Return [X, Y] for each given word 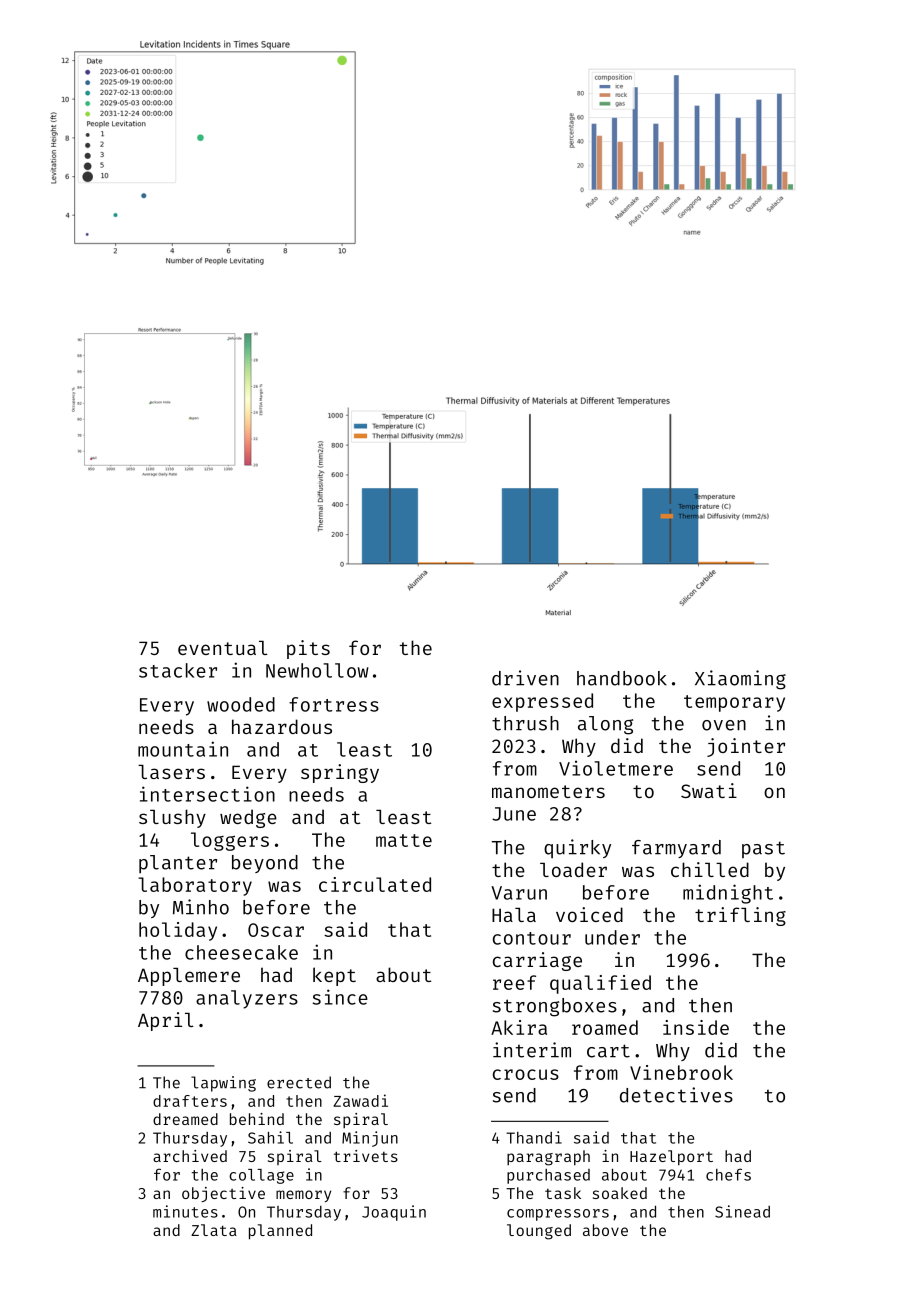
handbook [622, 678]
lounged [539, 1232]
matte [404, 840]
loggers [230, 841]
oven [724, 725]
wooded [241, 704]
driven [525, 678]
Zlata [214, 1230]
